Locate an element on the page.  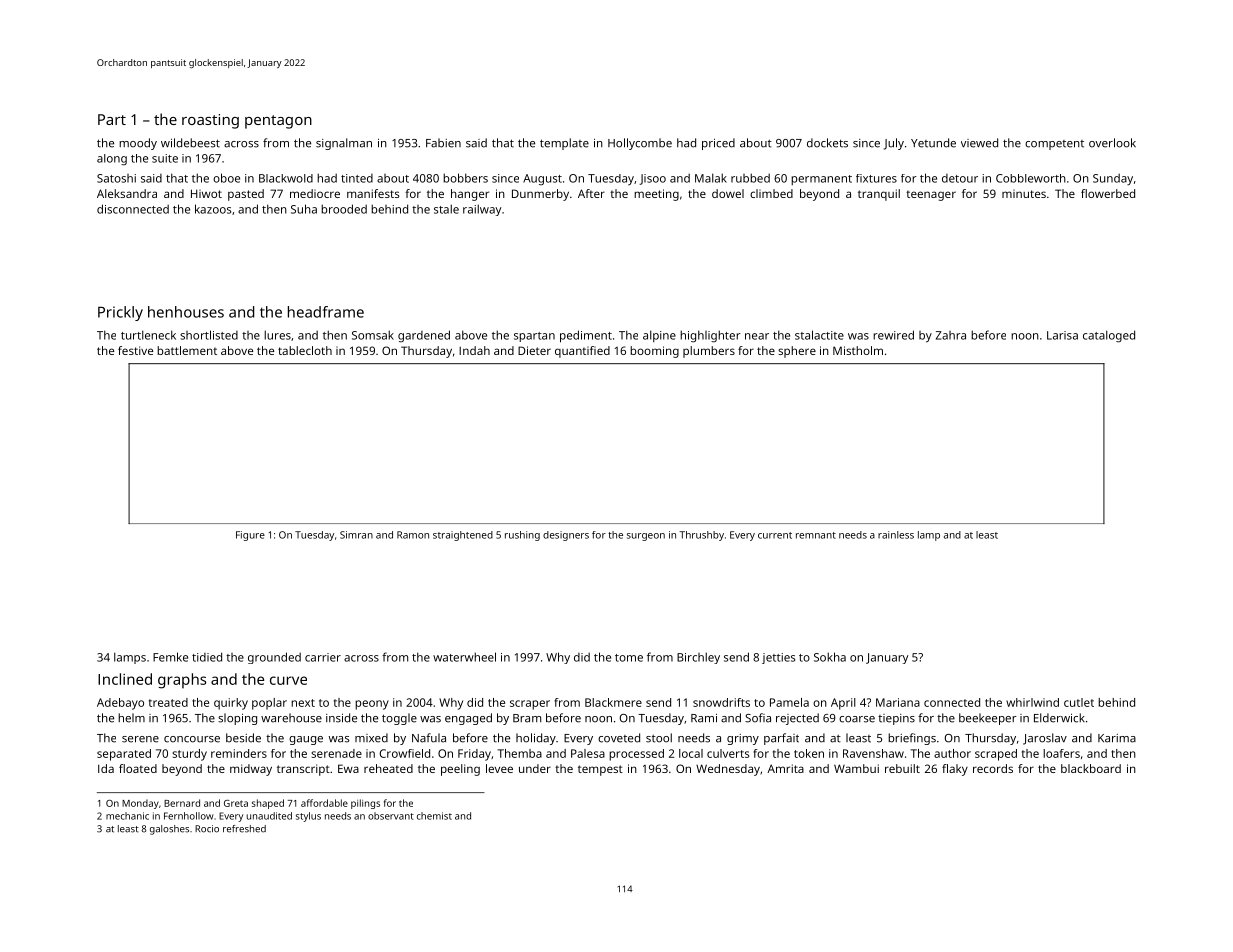
rewired is located at coordinates (893, 335).
